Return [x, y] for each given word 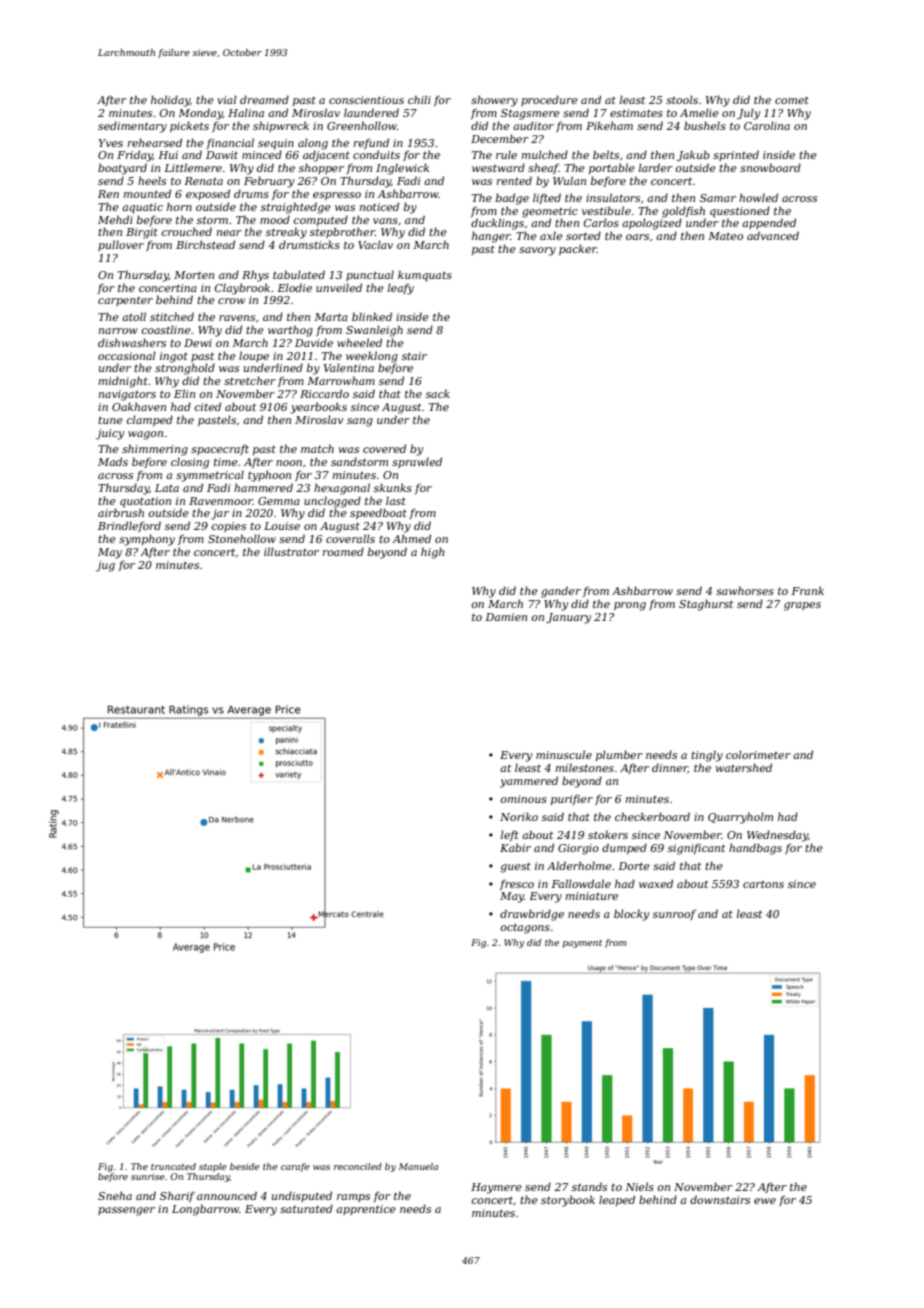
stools [682, 99]
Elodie [294, 287]
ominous [523, 799]
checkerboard [652, 816]
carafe [295, 1167]
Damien [506, 617]
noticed [379, 206]
